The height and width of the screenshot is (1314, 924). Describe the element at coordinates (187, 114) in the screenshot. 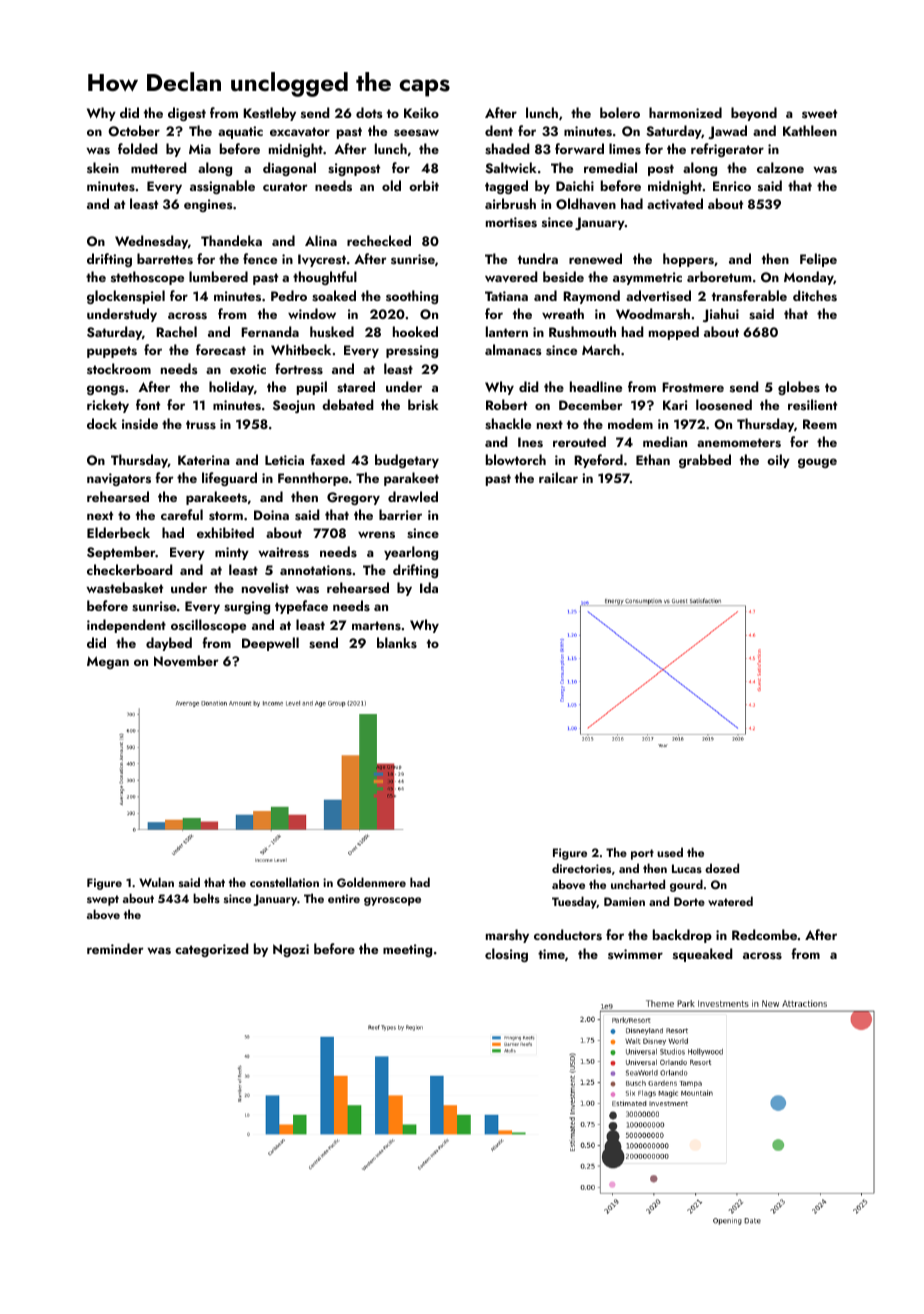

I see `digest` at that location.
